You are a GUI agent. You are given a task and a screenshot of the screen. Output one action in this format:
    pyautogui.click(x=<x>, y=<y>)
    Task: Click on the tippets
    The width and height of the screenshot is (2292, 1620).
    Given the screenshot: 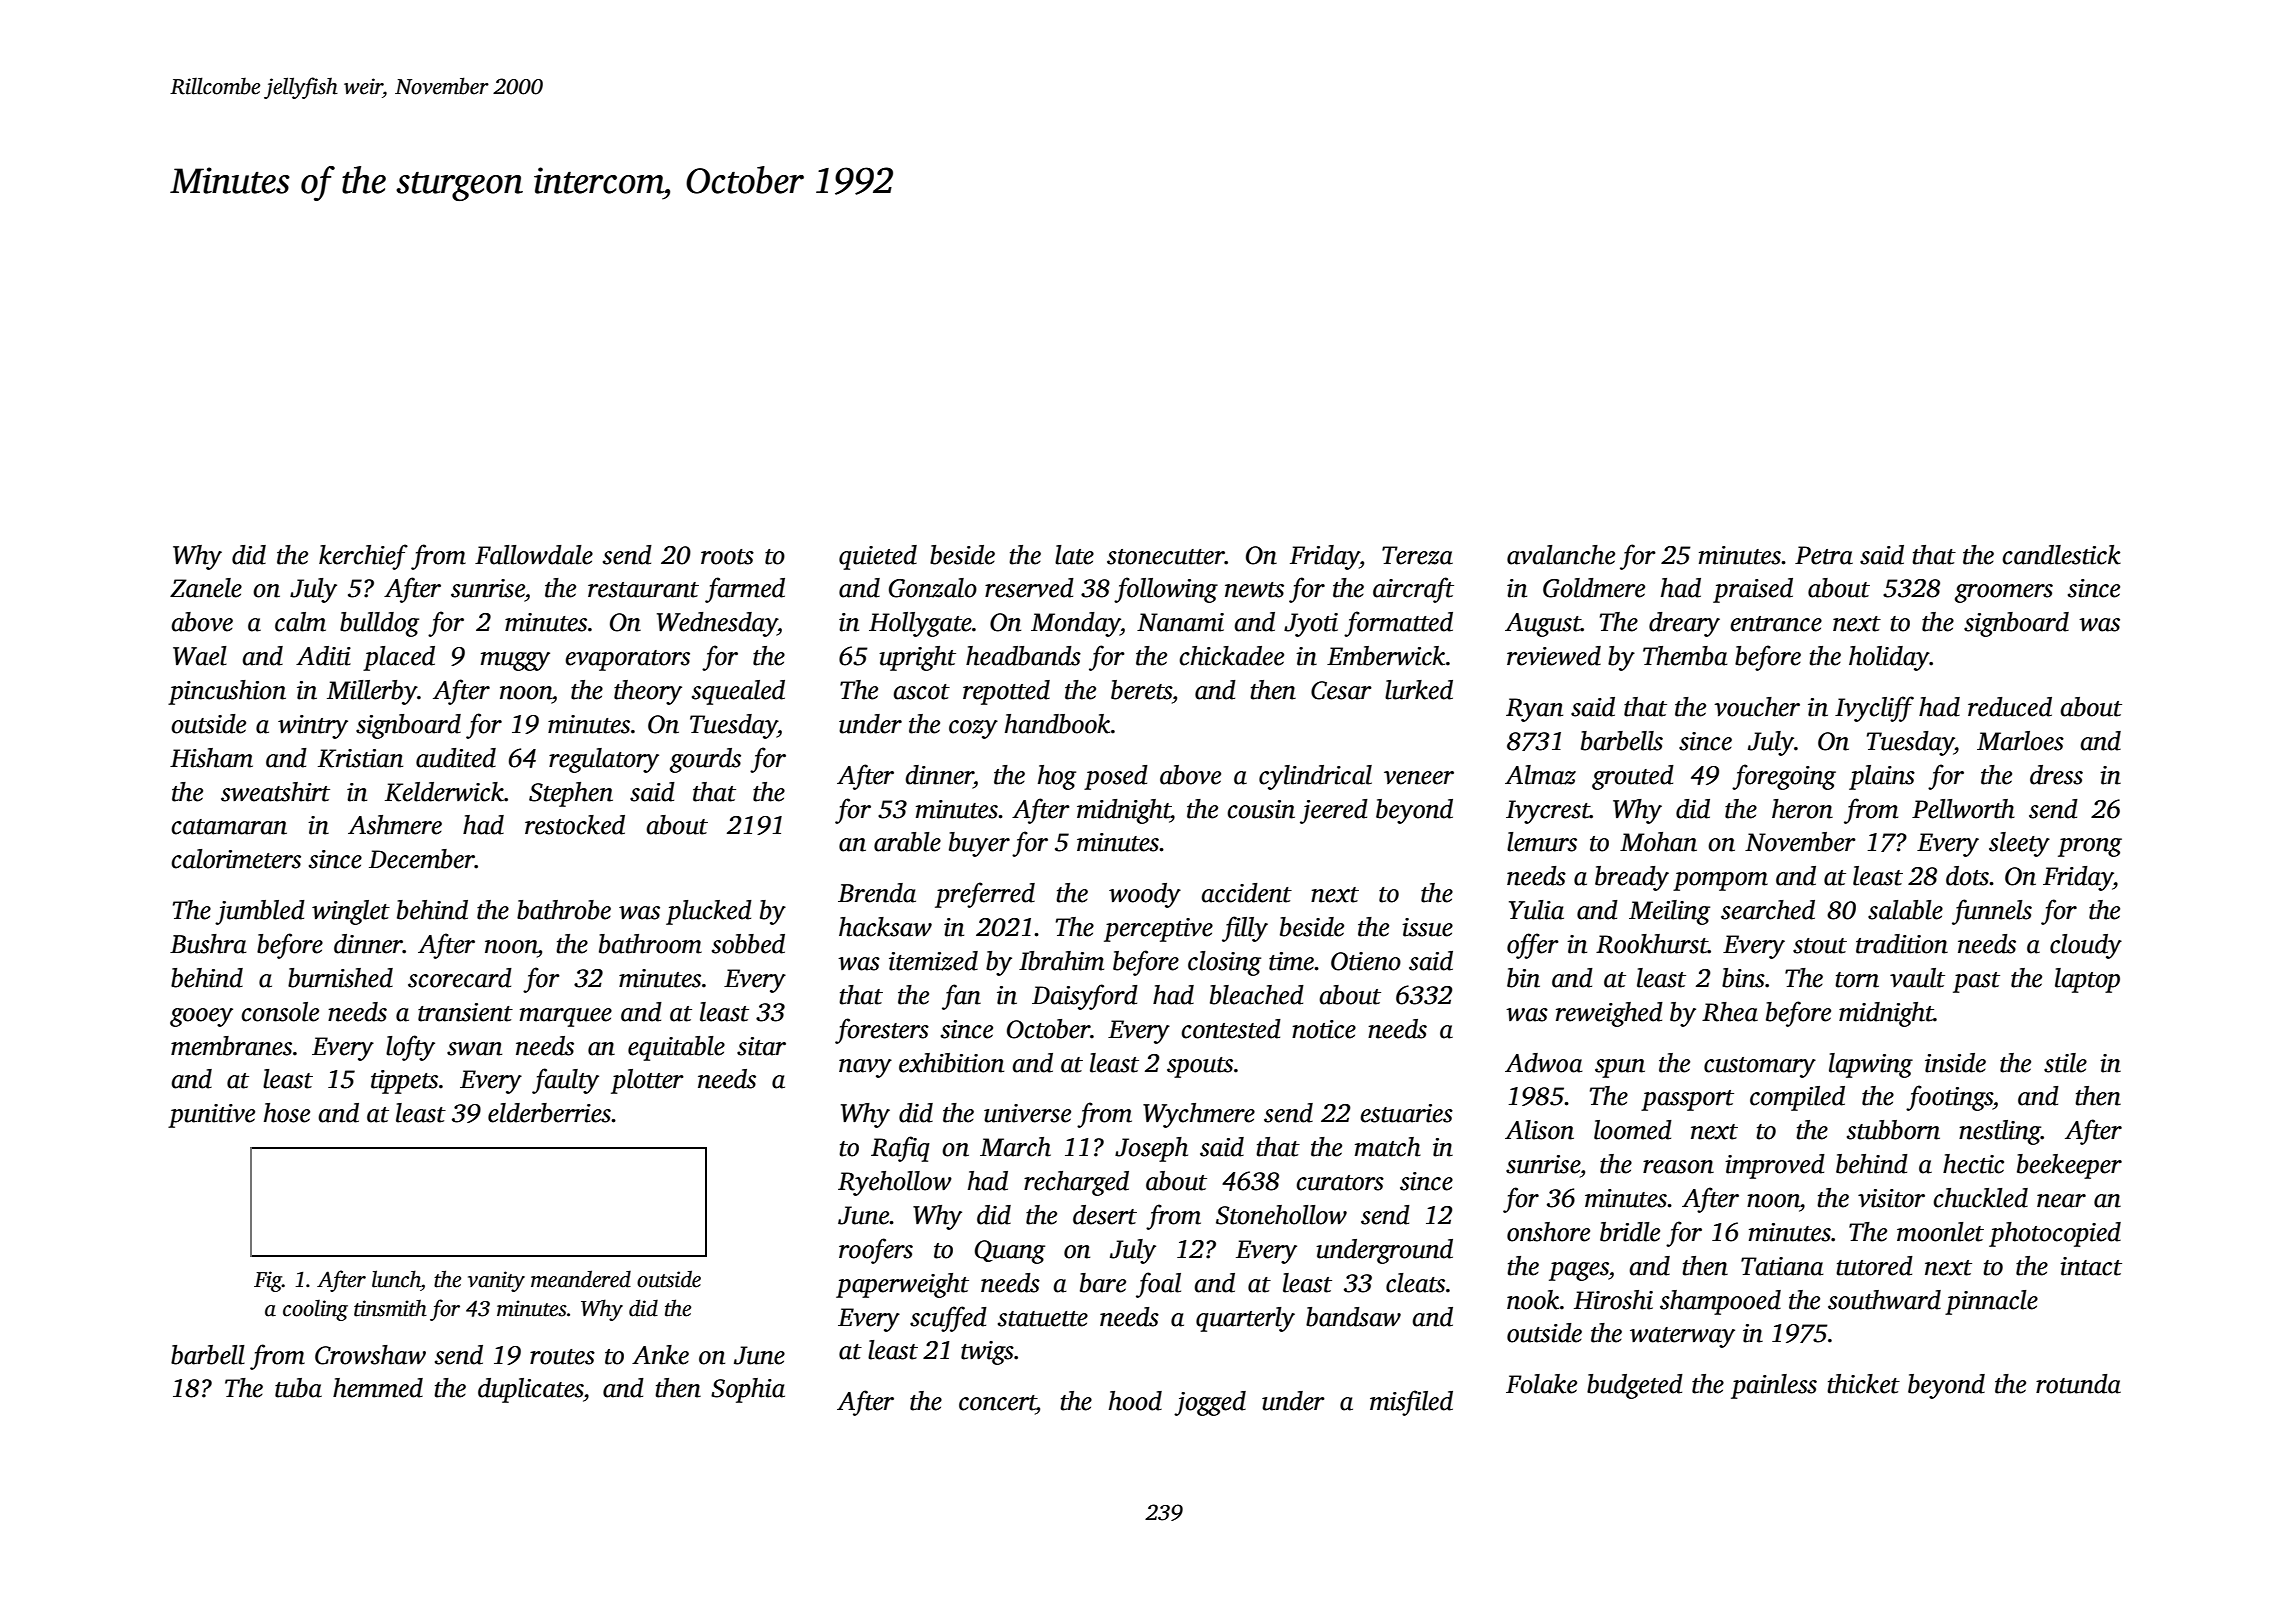 What is the action you would take?
    pyautogui.click(x=404, y=1082)
